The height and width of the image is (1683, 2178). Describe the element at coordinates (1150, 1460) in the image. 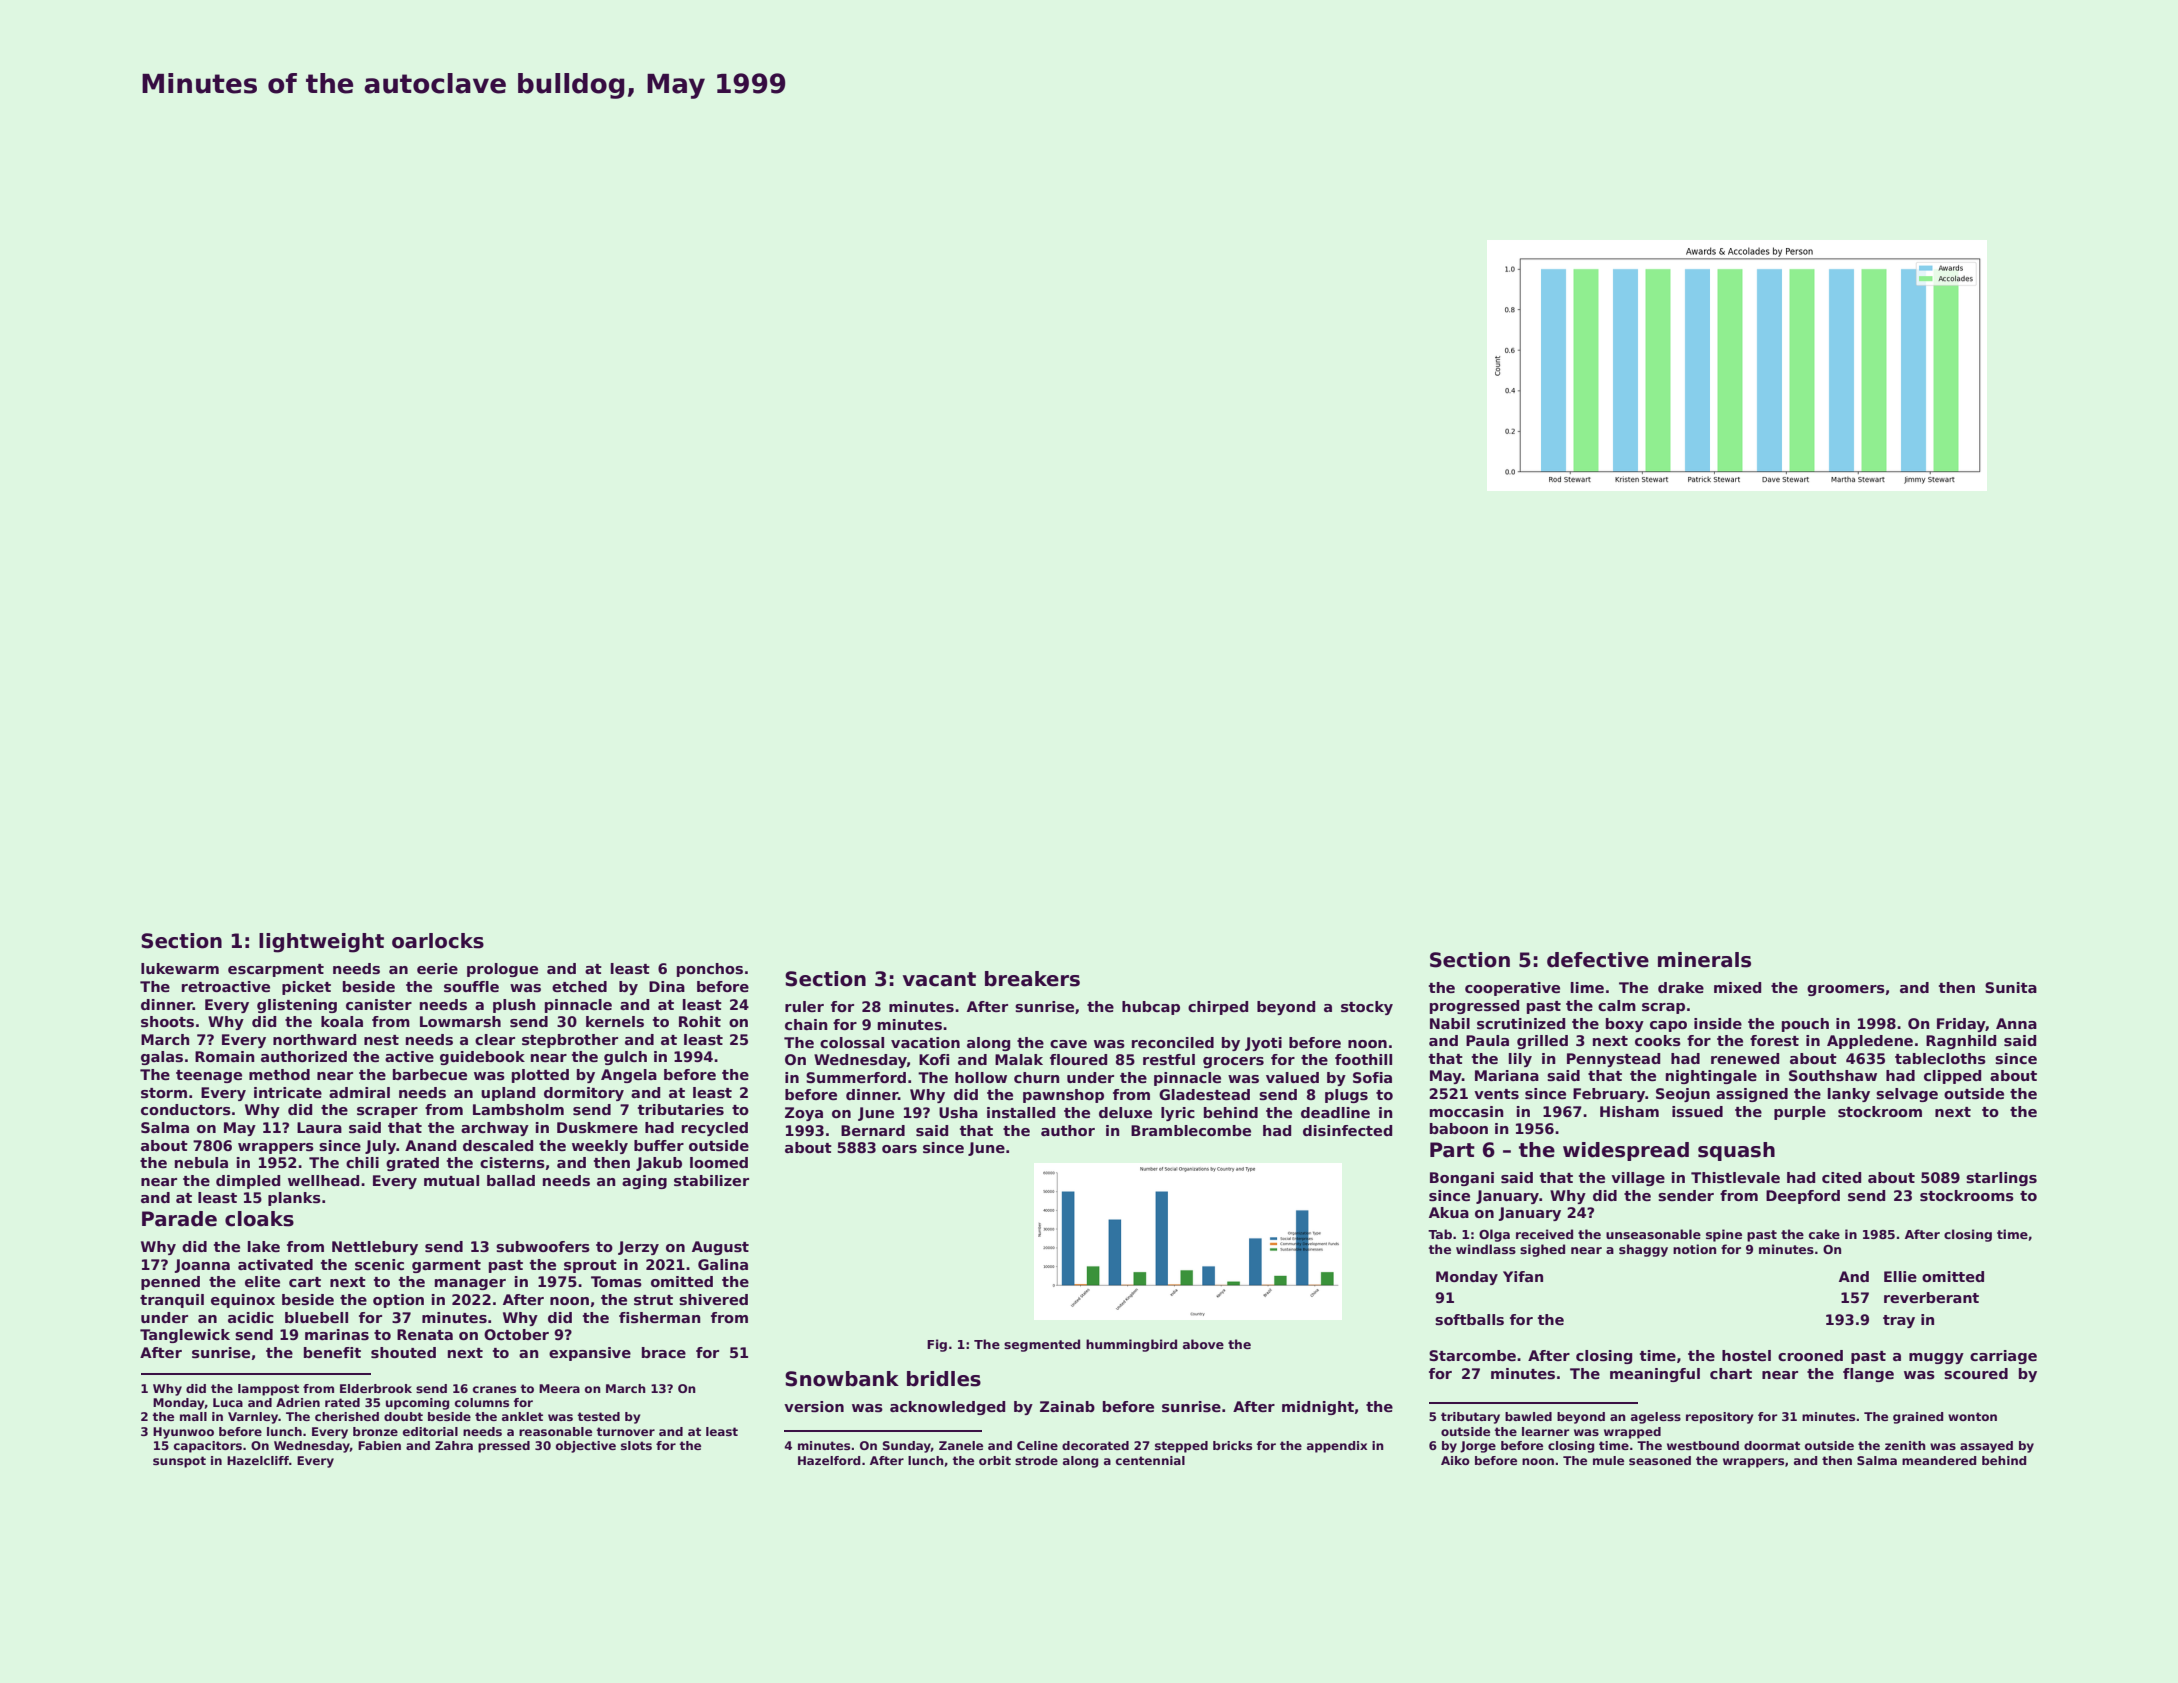

I see `centennial` at that location.
